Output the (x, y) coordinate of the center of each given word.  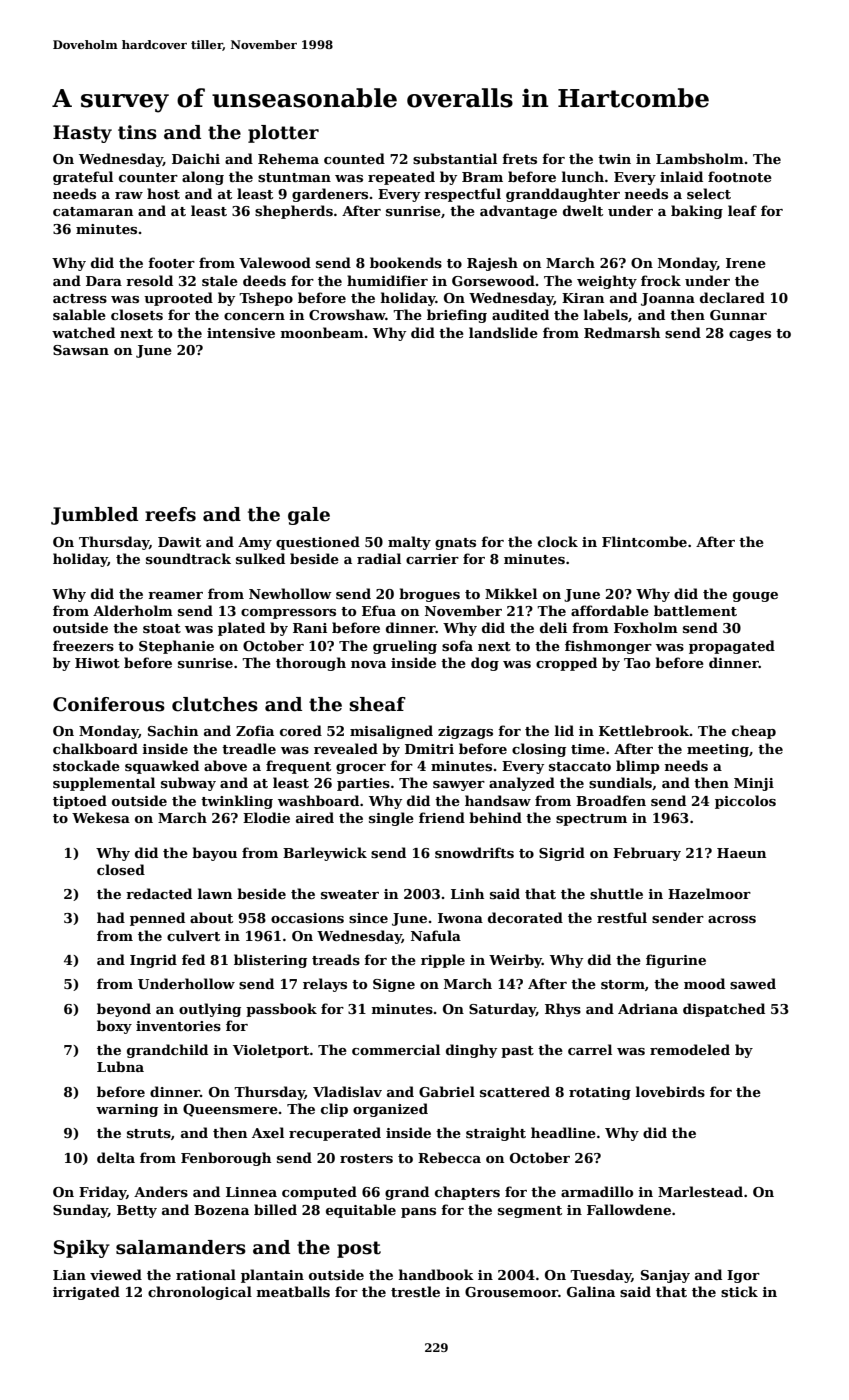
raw (129, 195)
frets (519, 158)
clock (558, 541)
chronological (200, 1293)
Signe (394, 985)
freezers (83, 645)
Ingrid (153, 961)
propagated (732, 647)
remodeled (690, 1049)
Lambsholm (700, 158)
